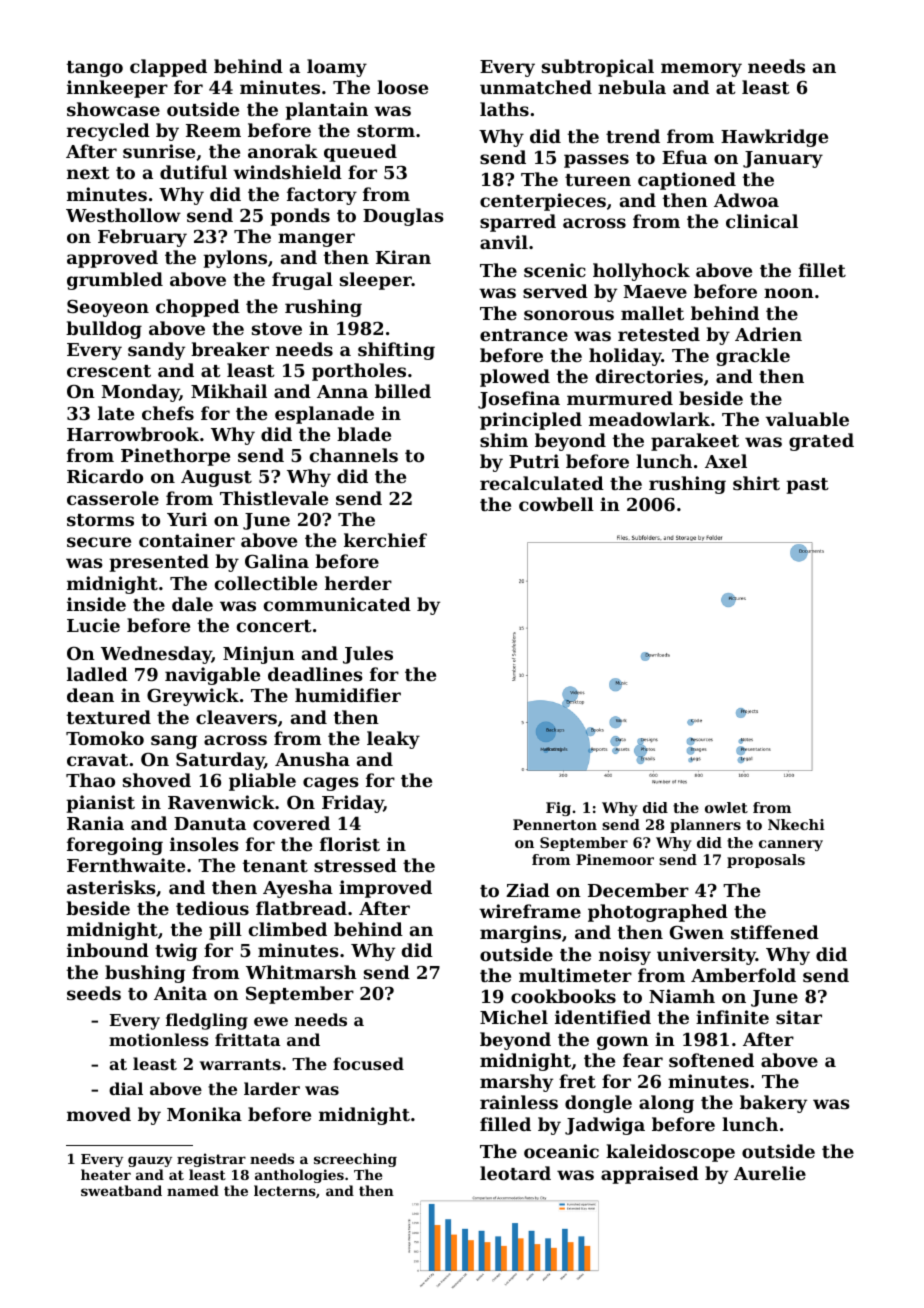 The width and height of the screenshot is (924, 1308). I want to click on herder, so click(358, 583).
